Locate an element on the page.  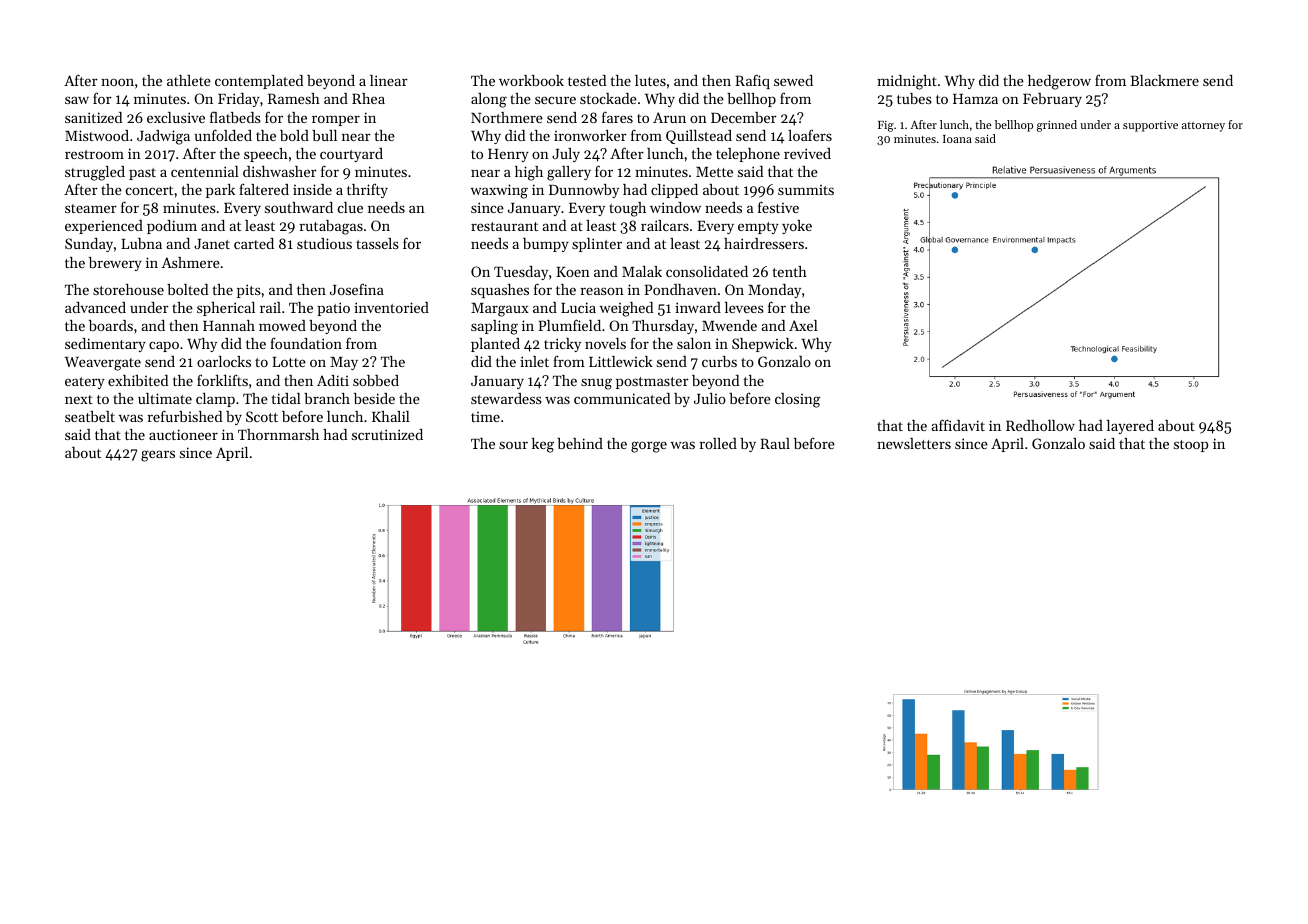
gears is located at coordinates (158, 456).
